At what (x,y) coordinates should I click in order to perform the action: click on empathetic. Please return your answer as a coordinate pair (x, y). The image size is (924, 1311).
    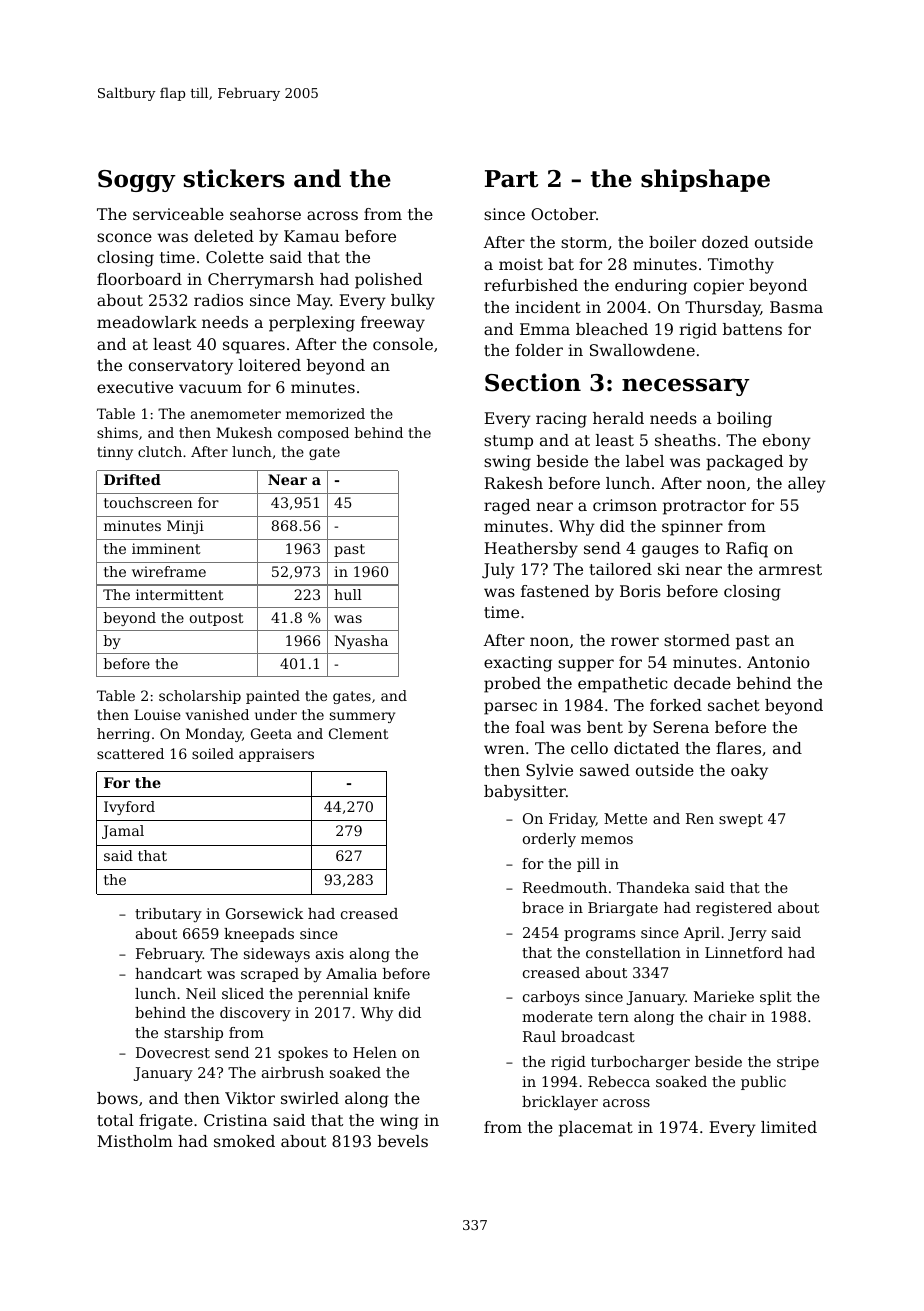
    Looking at the image, I should click on (622, 685).
